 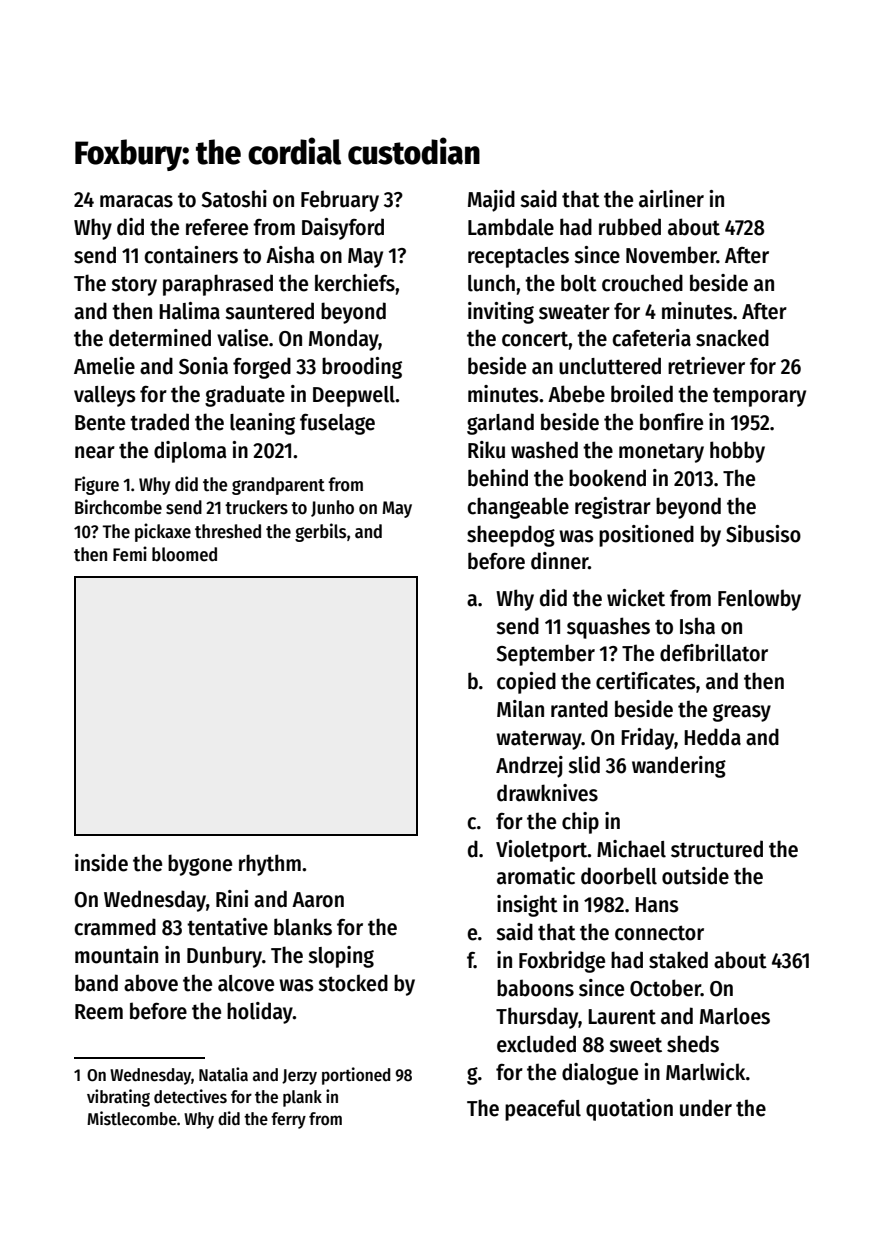 I want to click on defibrillator, so click(x=714, y=653).
